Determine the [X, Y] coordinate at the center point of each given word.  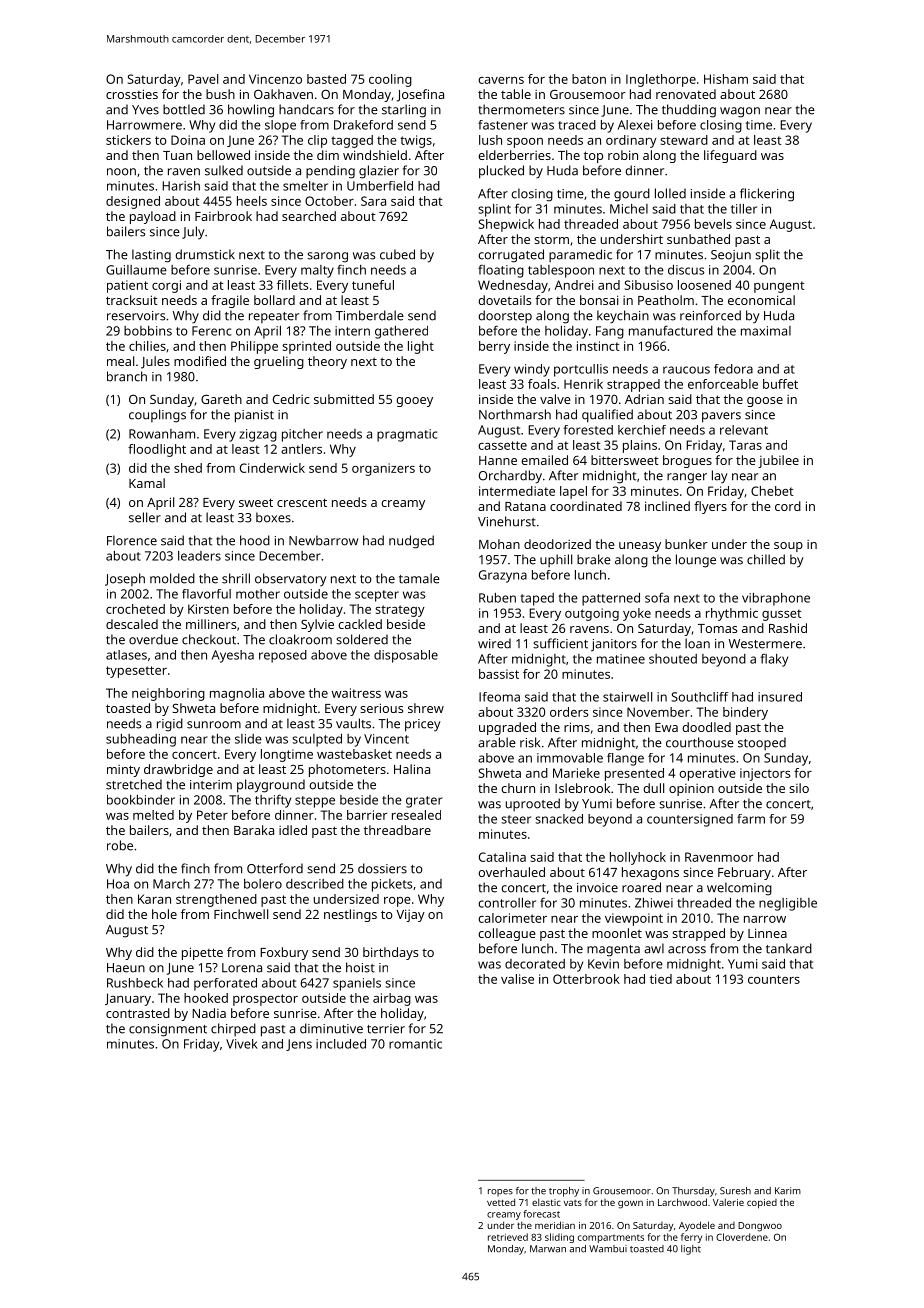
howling [251, 111]
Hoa [118, 884]
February [744, 873]
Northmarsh [515, 414]
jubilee [778, 461]
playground [271, 786]
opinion [691, 790]
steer [516, 819]
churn [518, 788]
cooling [390, 80]
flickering [767, 195]
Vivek [242, 1044]
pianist [254, 416]
